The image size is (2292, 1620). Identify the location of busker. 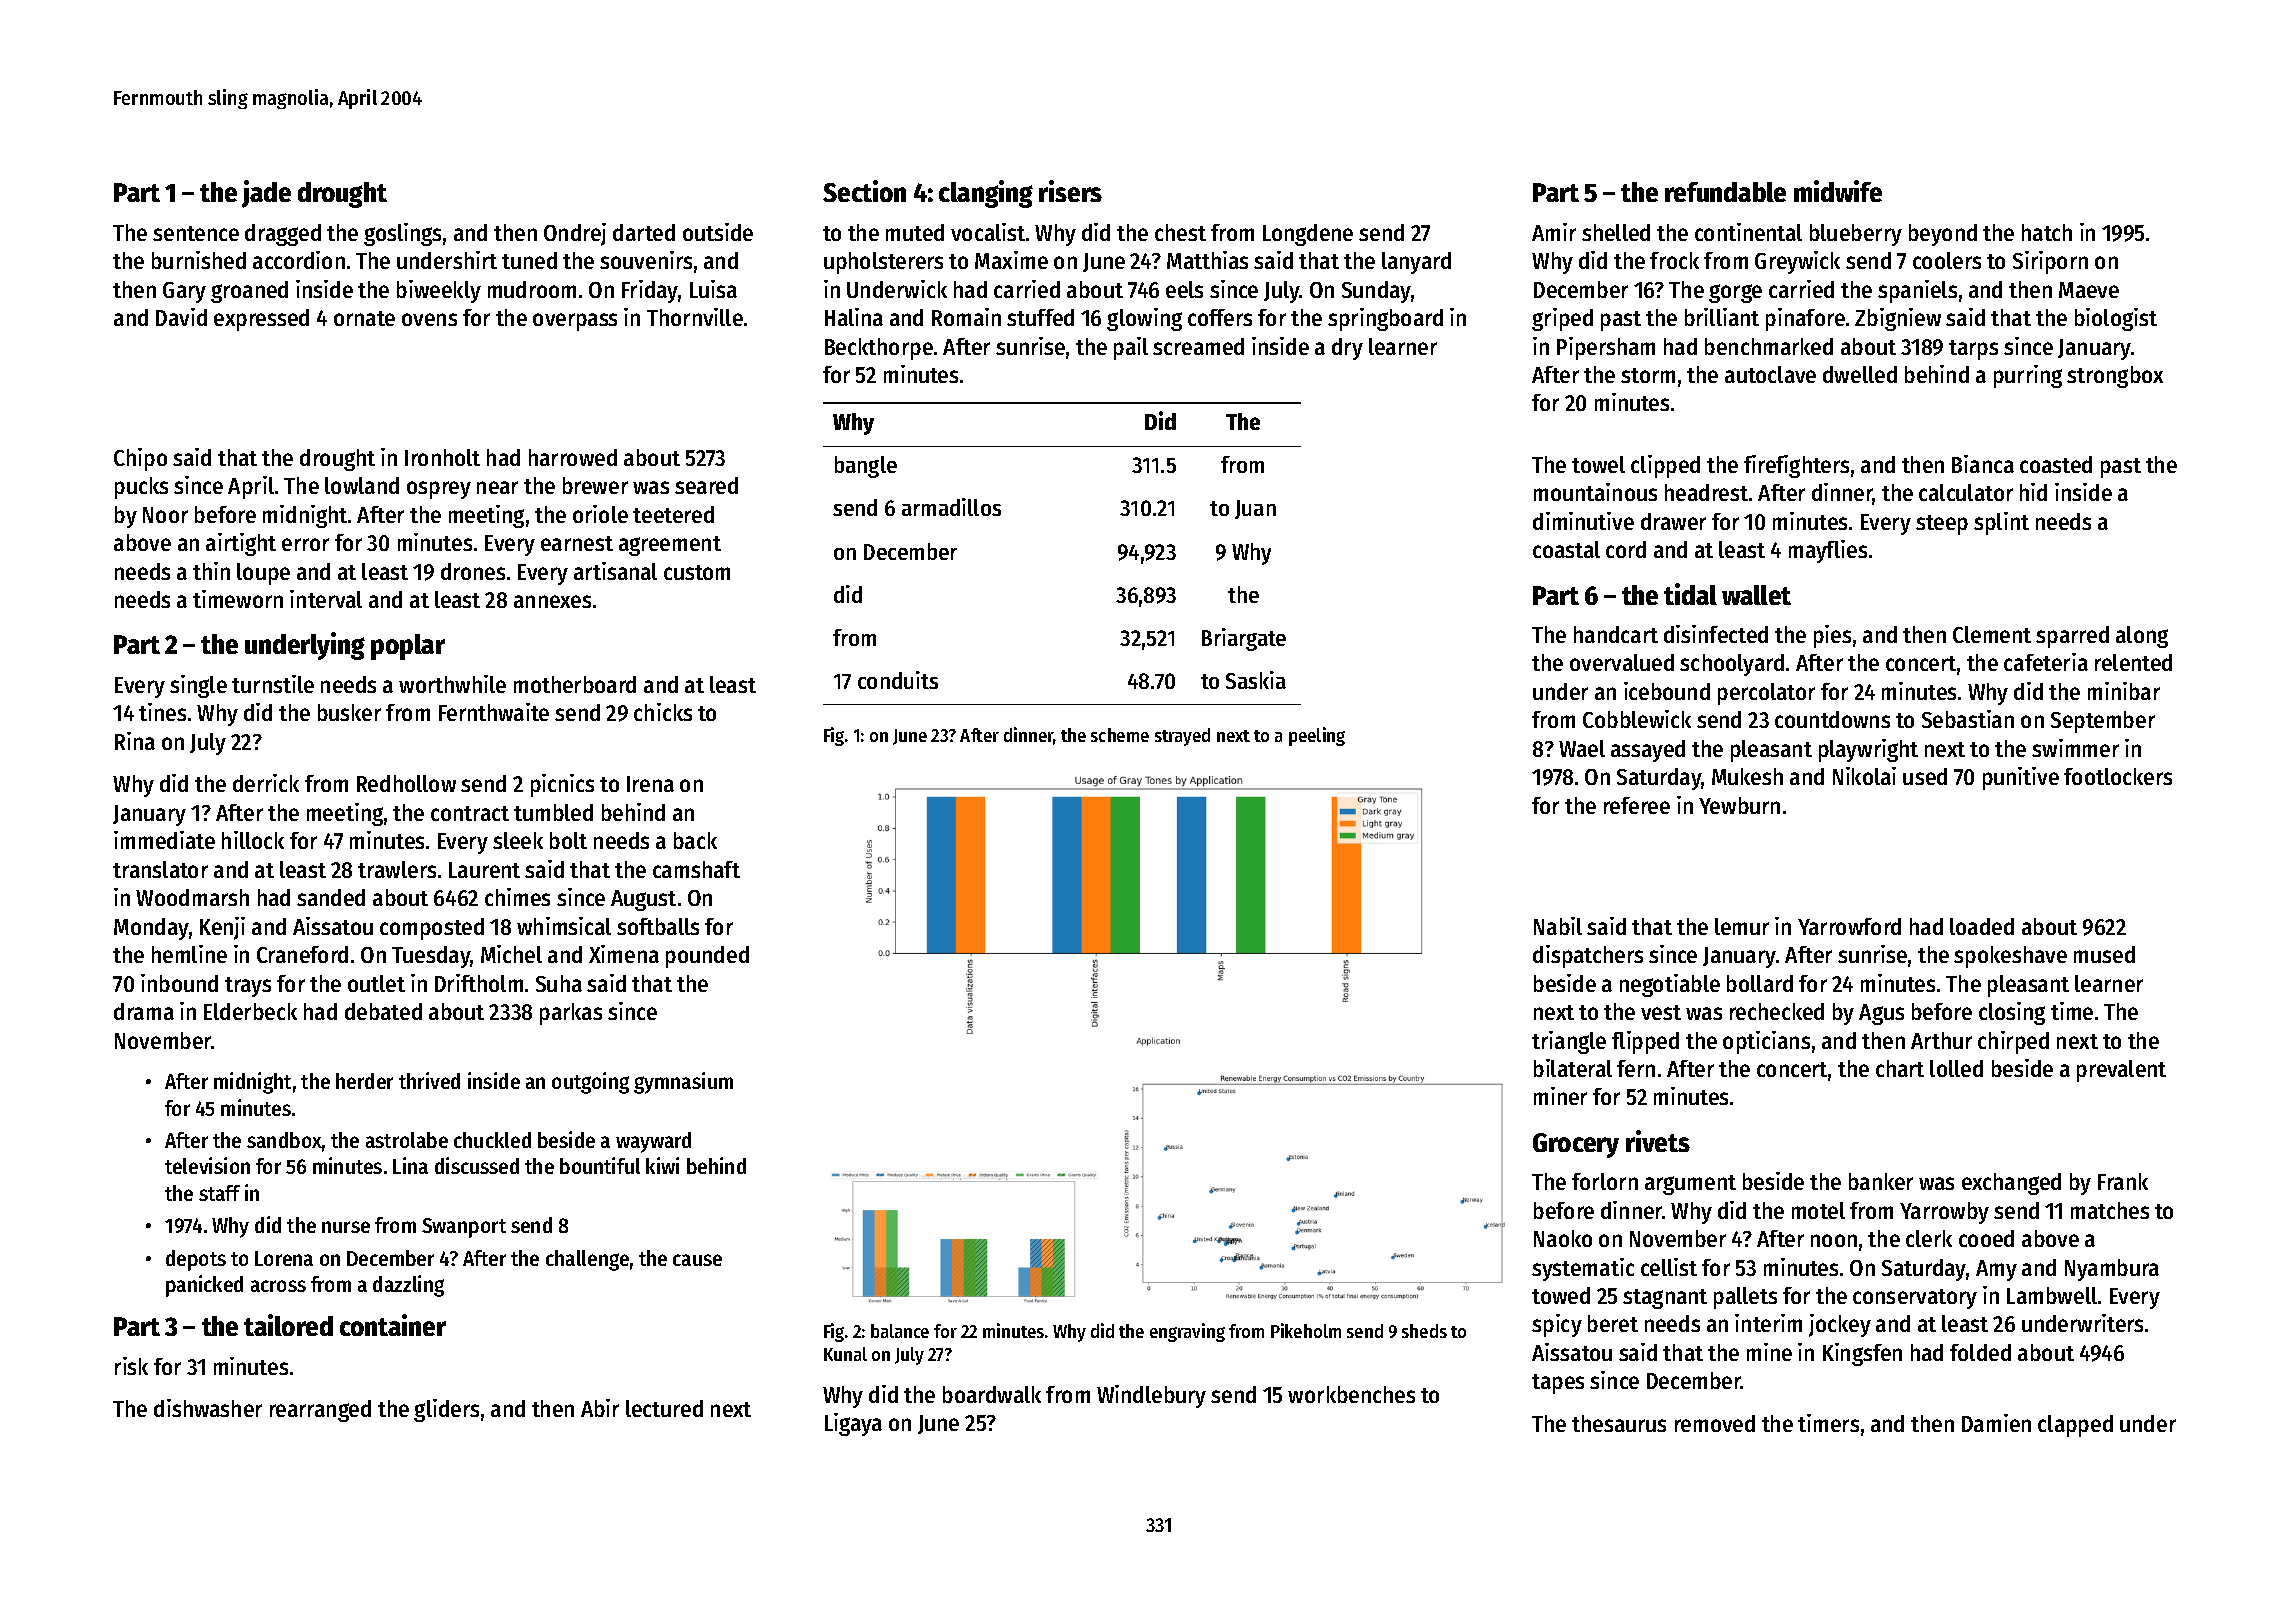
(349, 712).
